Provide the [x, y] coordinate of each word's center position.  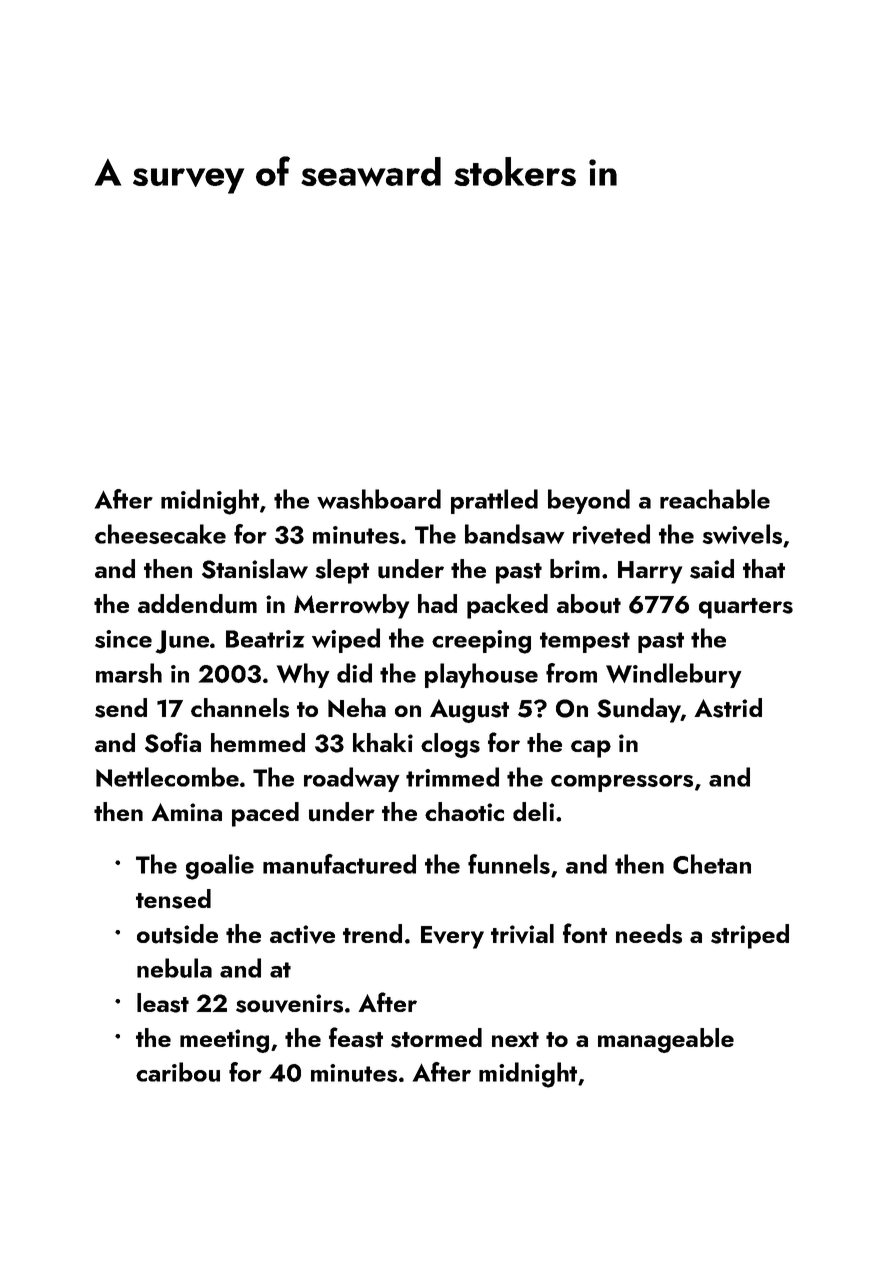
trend [372, 933]
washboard [379, 499]
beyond [589, 501]
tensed [173, 899]
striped [750, 936]
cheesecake [160, 534]
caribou [178, 1072]
